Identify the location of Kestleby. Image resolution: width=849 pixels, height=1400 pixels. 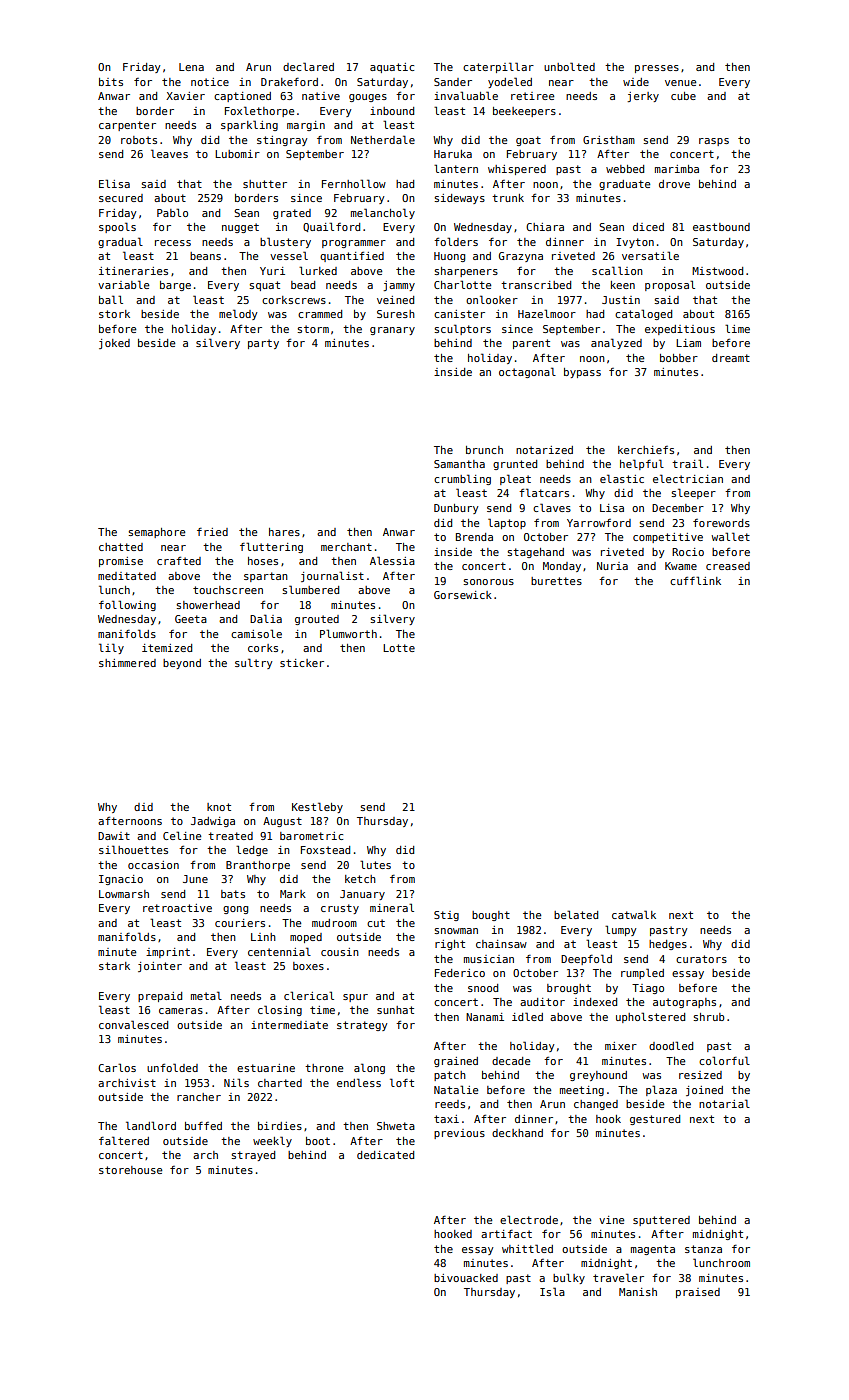
(317, 807).
